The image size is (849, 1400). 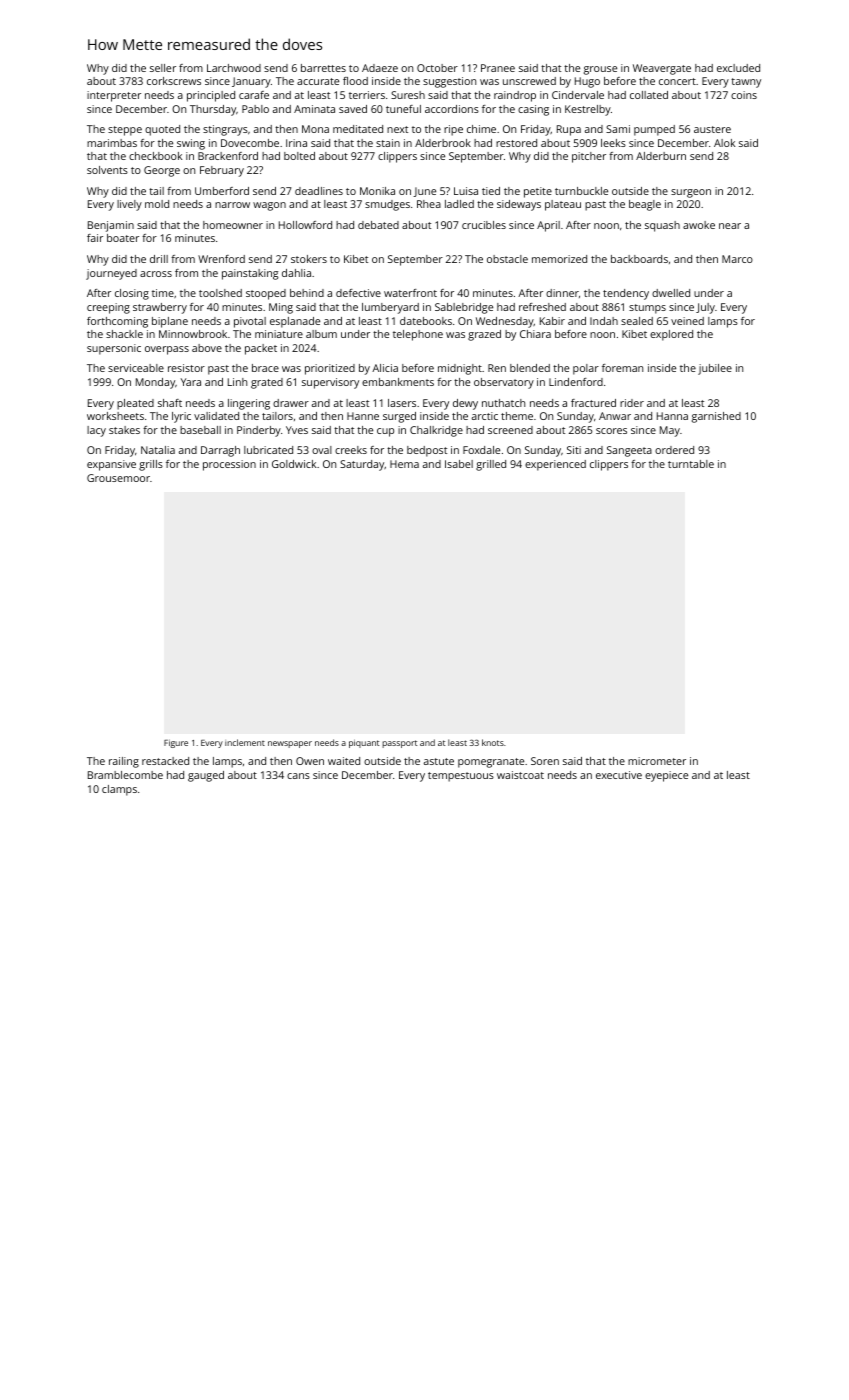 I want to click on tuneful, so click(x=403, y=109).
